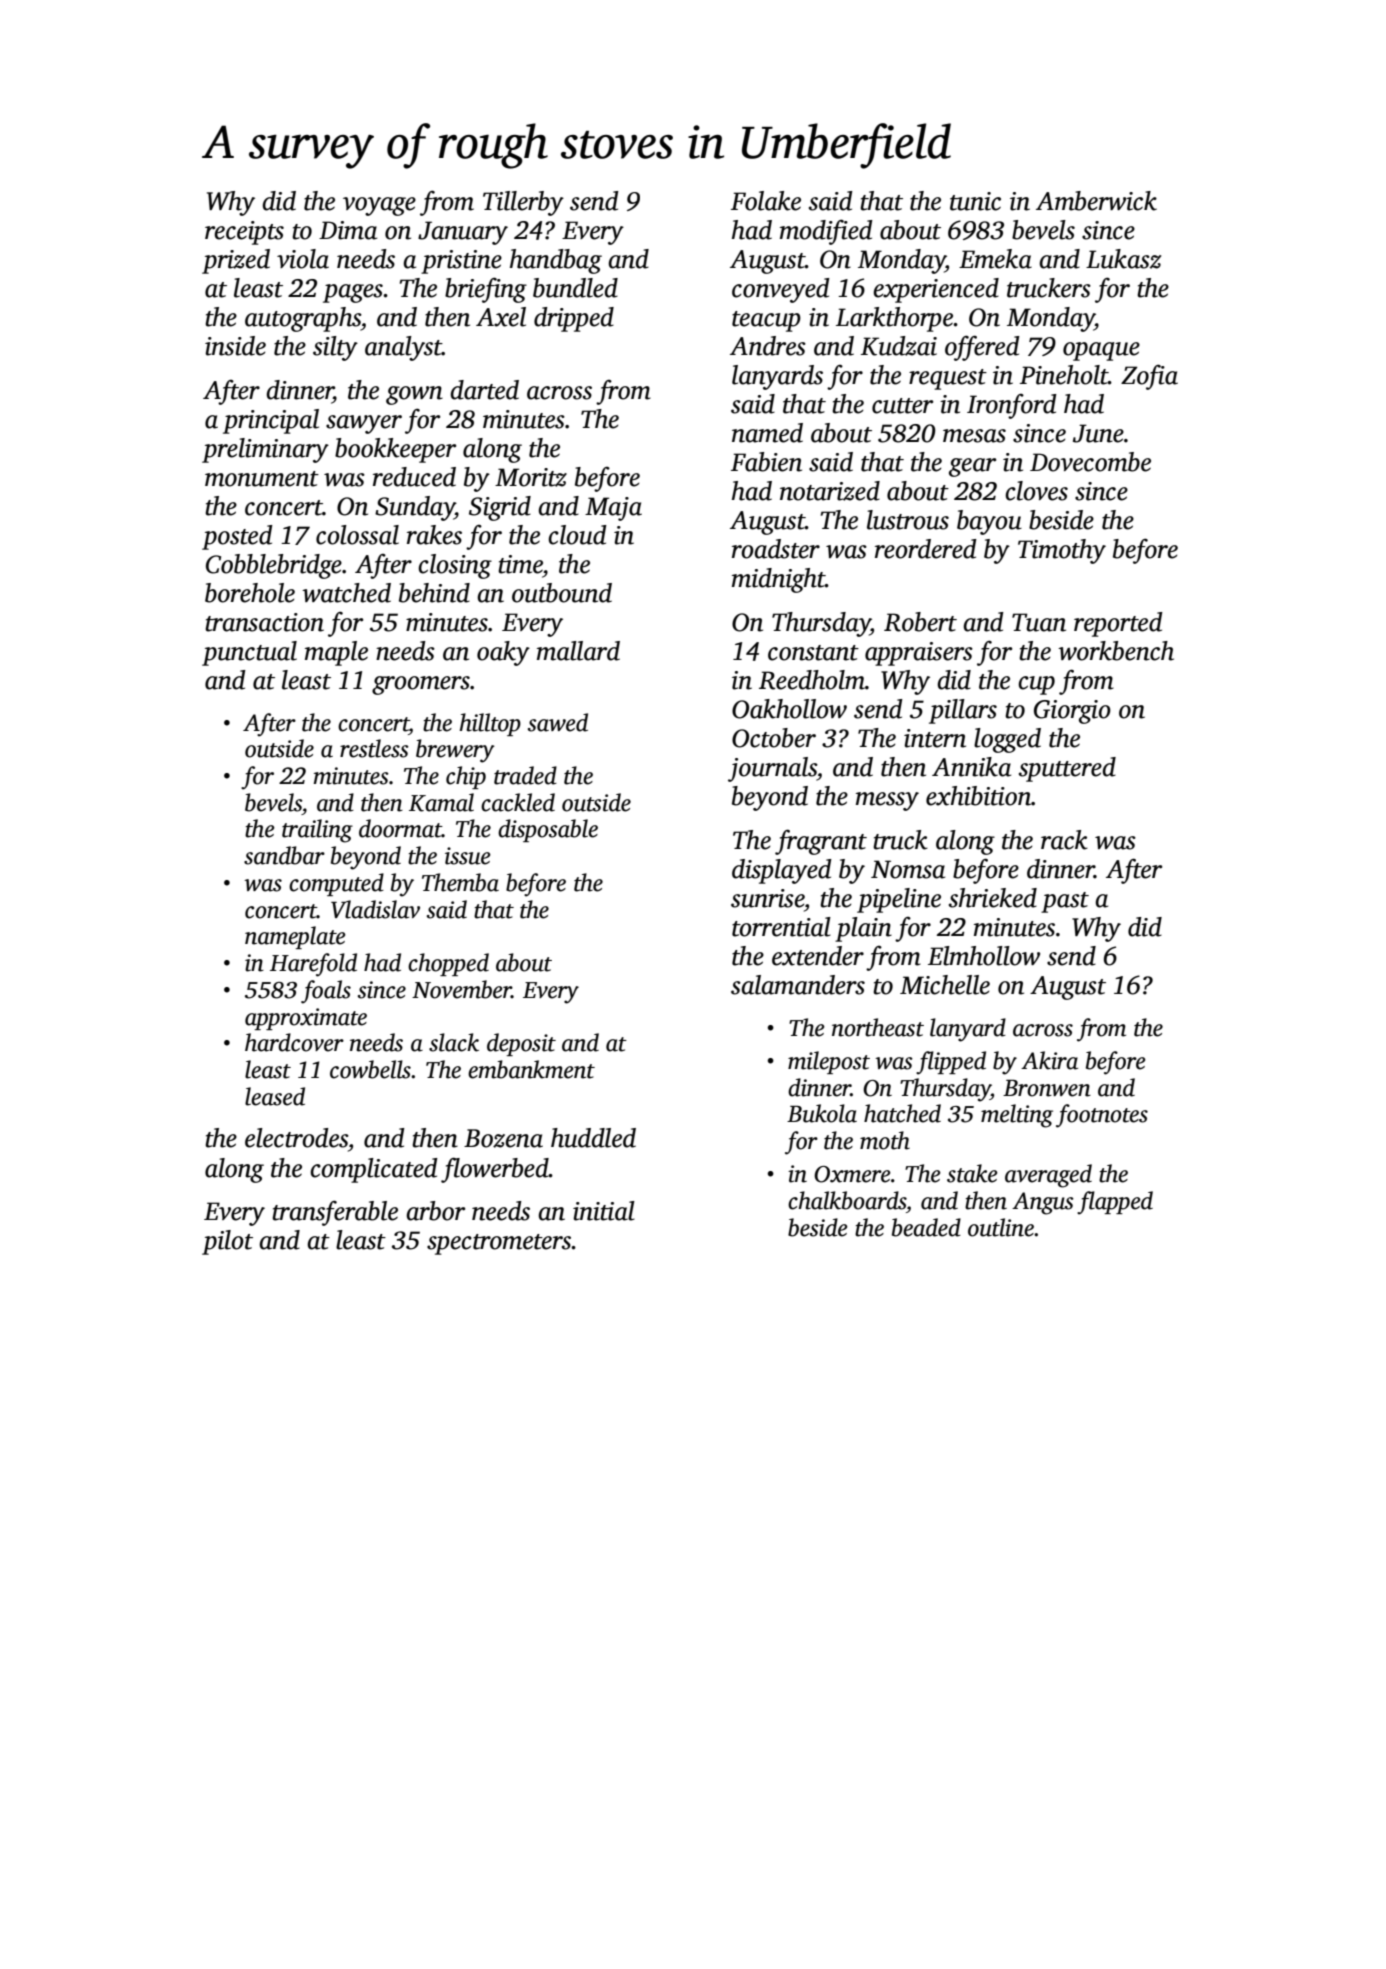  What do you see at coordinates (781, 290) in the screenshot?
I see `conveyed` at bounding box center [781, 290].
